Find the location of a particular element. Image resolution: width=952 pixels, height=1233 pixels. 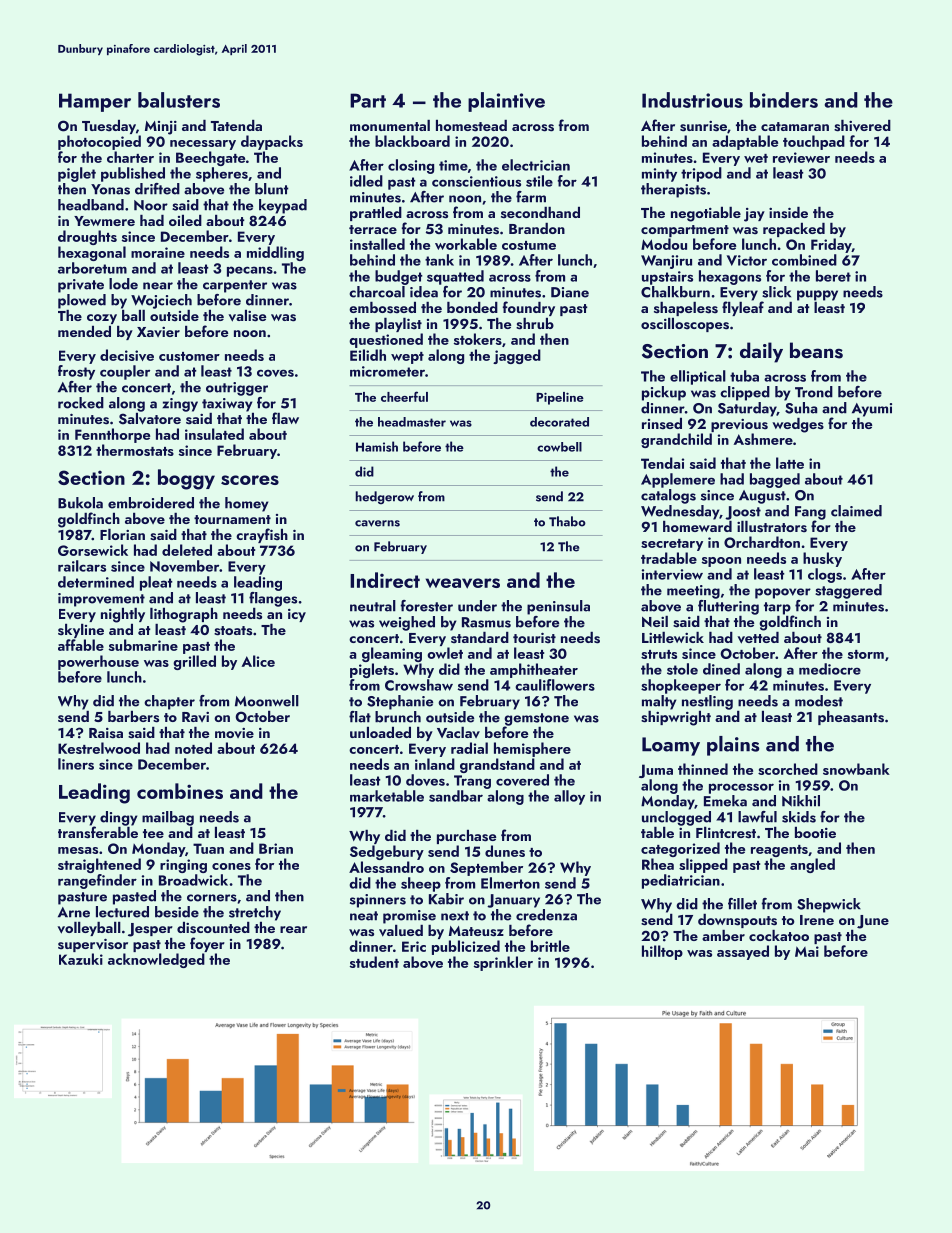

middling is located at coordinates (275, 253).
